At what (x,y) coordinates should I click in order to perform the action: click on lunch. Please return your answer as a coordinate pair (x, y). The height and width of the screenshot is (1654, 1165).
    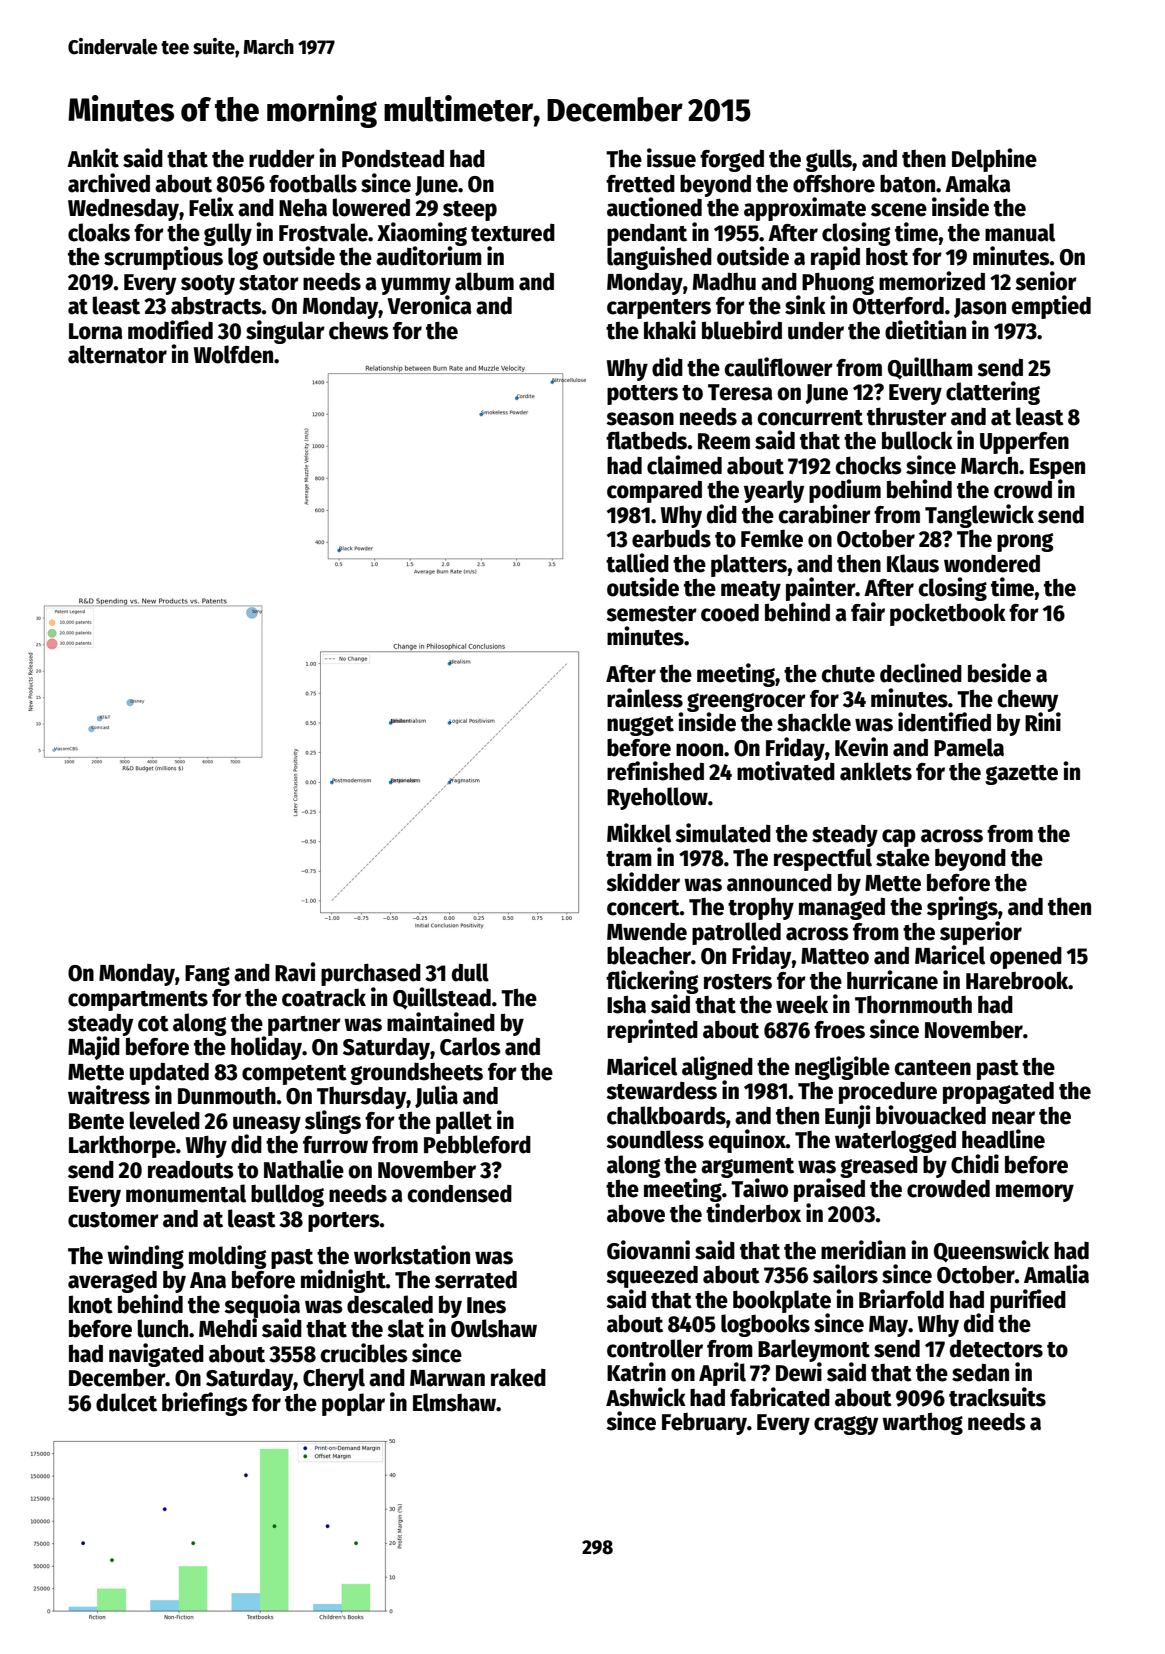
    Looking at the image, I should click on (163, 1328).
